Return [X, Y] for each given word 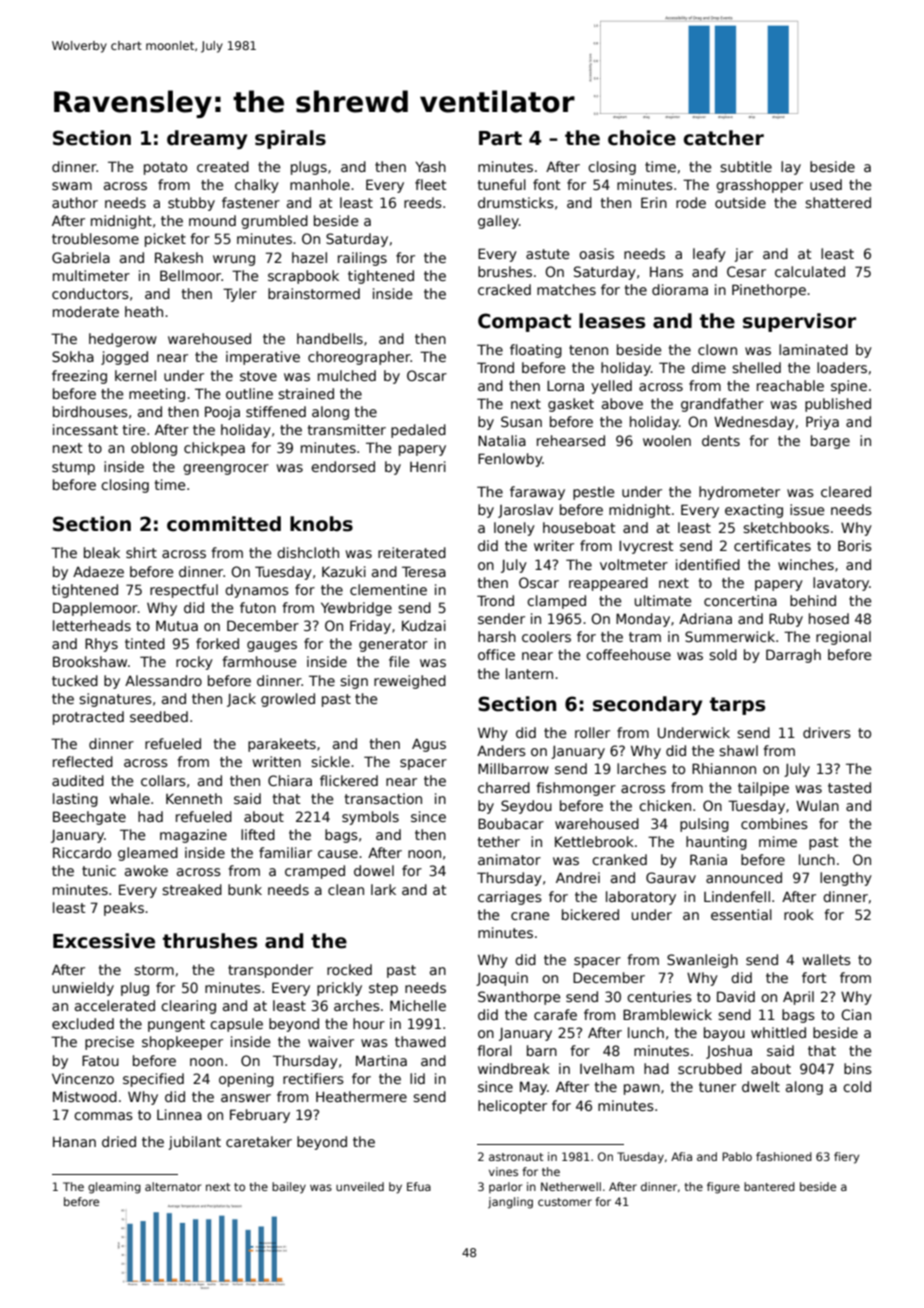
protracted [88, 718]
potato [165, 168]
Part [500, 138]
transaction [383, 798]
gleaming [114, 1188]
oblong [154, 449]
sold [723, 654]
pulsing [704, 825]
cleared [846, 491]
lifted [258, 834]
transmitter [347, 429]
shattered [838, 202]
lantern [529, 673]
